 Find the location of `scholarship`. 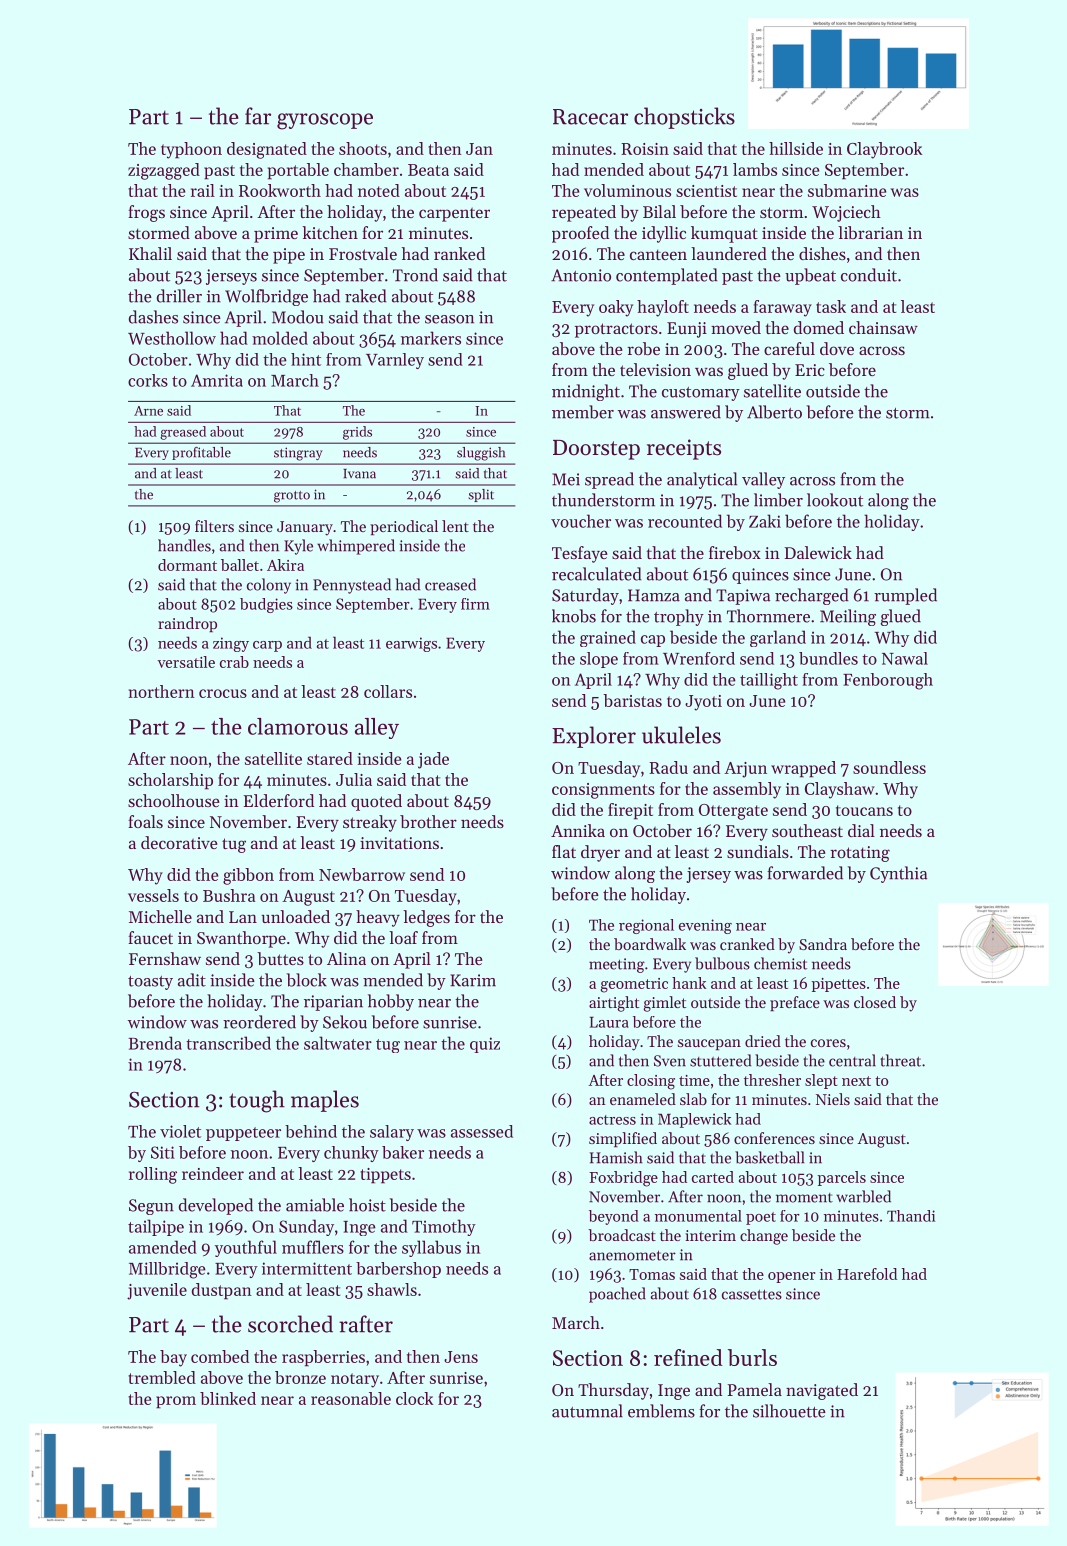

scholarship is located at coordinates (170, 781).
